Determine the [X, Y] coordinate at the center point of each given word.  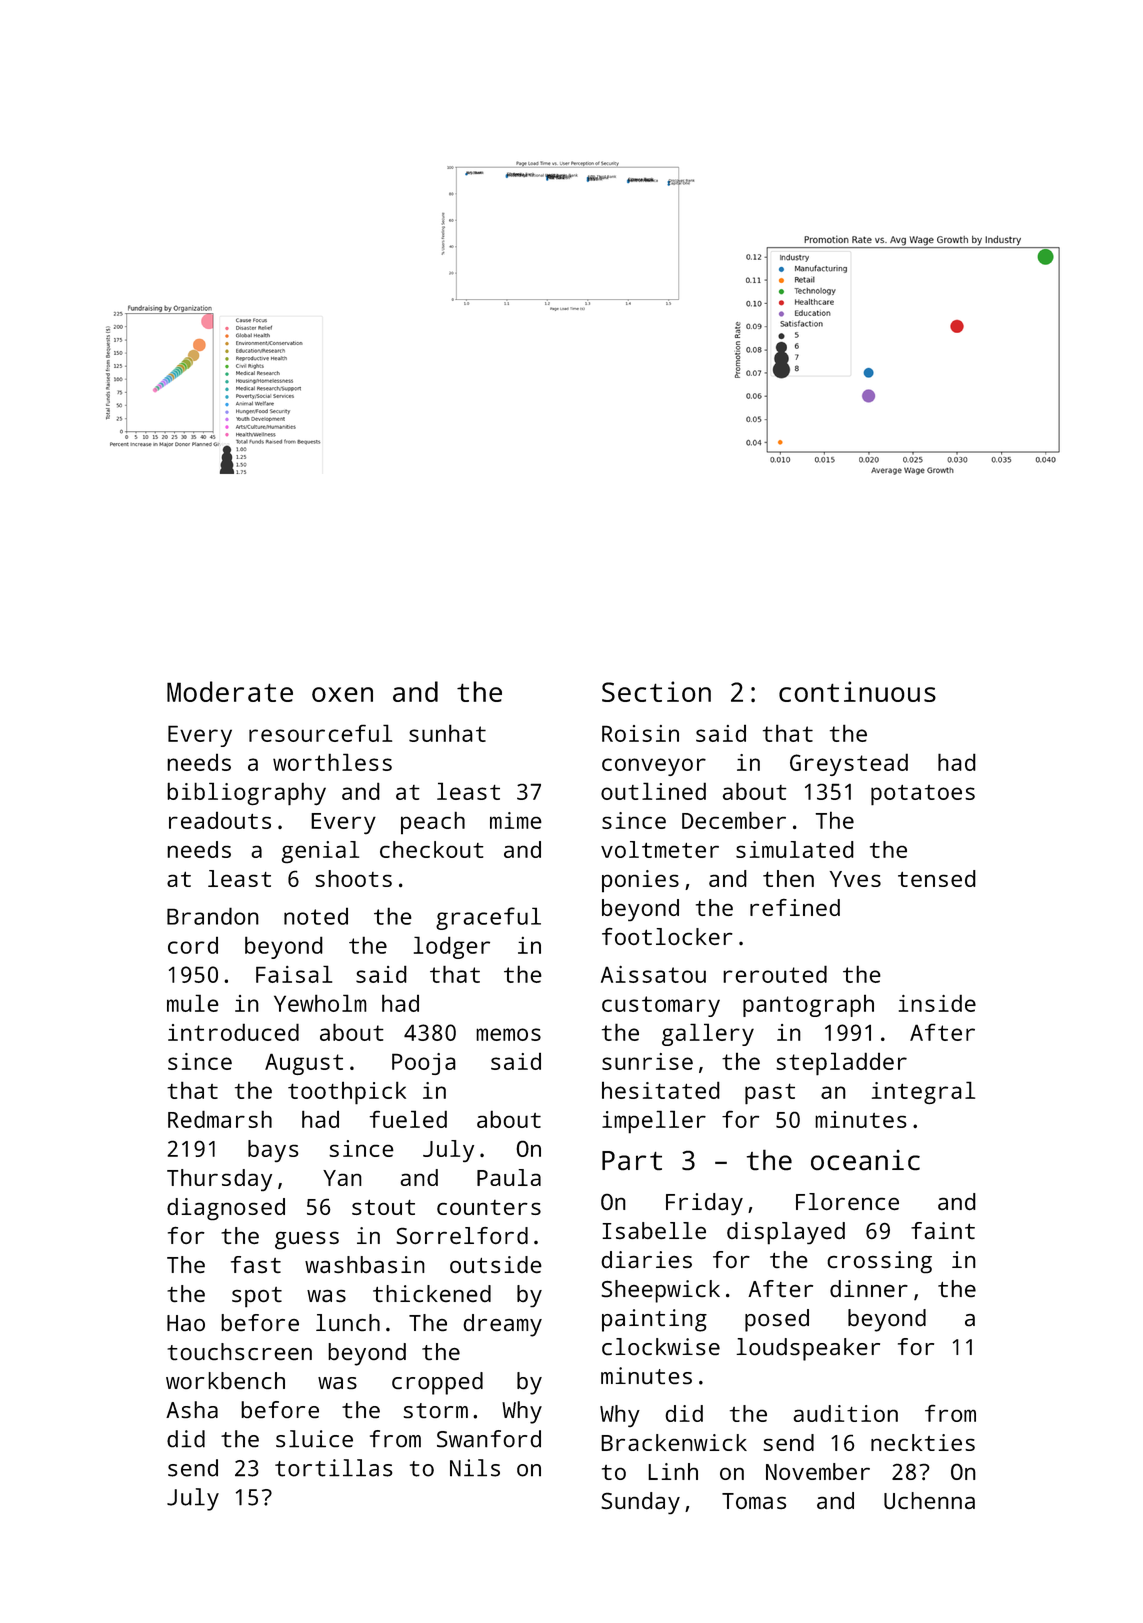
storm [435, 1410]
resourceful [320, 733]
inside [937, 1003]
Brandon [213, 916]
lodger [452, 947]
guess [307, 1240]
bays [273, 1151]
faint [943, 1230]
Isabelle [654, 1230]
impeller [654, 1122]
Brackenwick [674, 1442]
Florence [847, 1201]
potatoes [923, 795]
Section [656, 691]
